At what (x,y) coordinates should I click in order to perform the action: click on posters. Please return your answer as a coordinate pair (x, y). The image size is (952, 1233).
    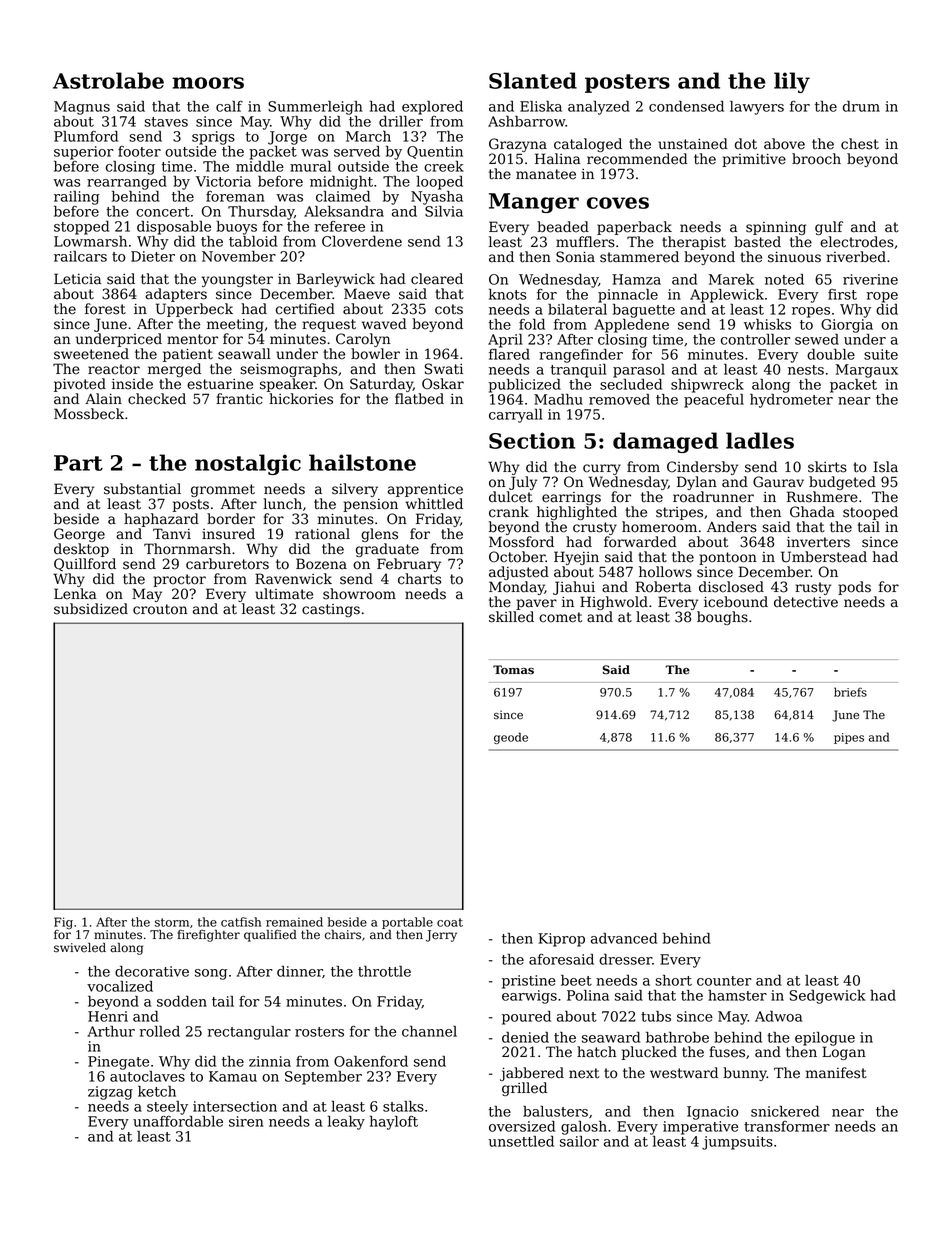
    Looking at the image, I should click on (627, 83).
